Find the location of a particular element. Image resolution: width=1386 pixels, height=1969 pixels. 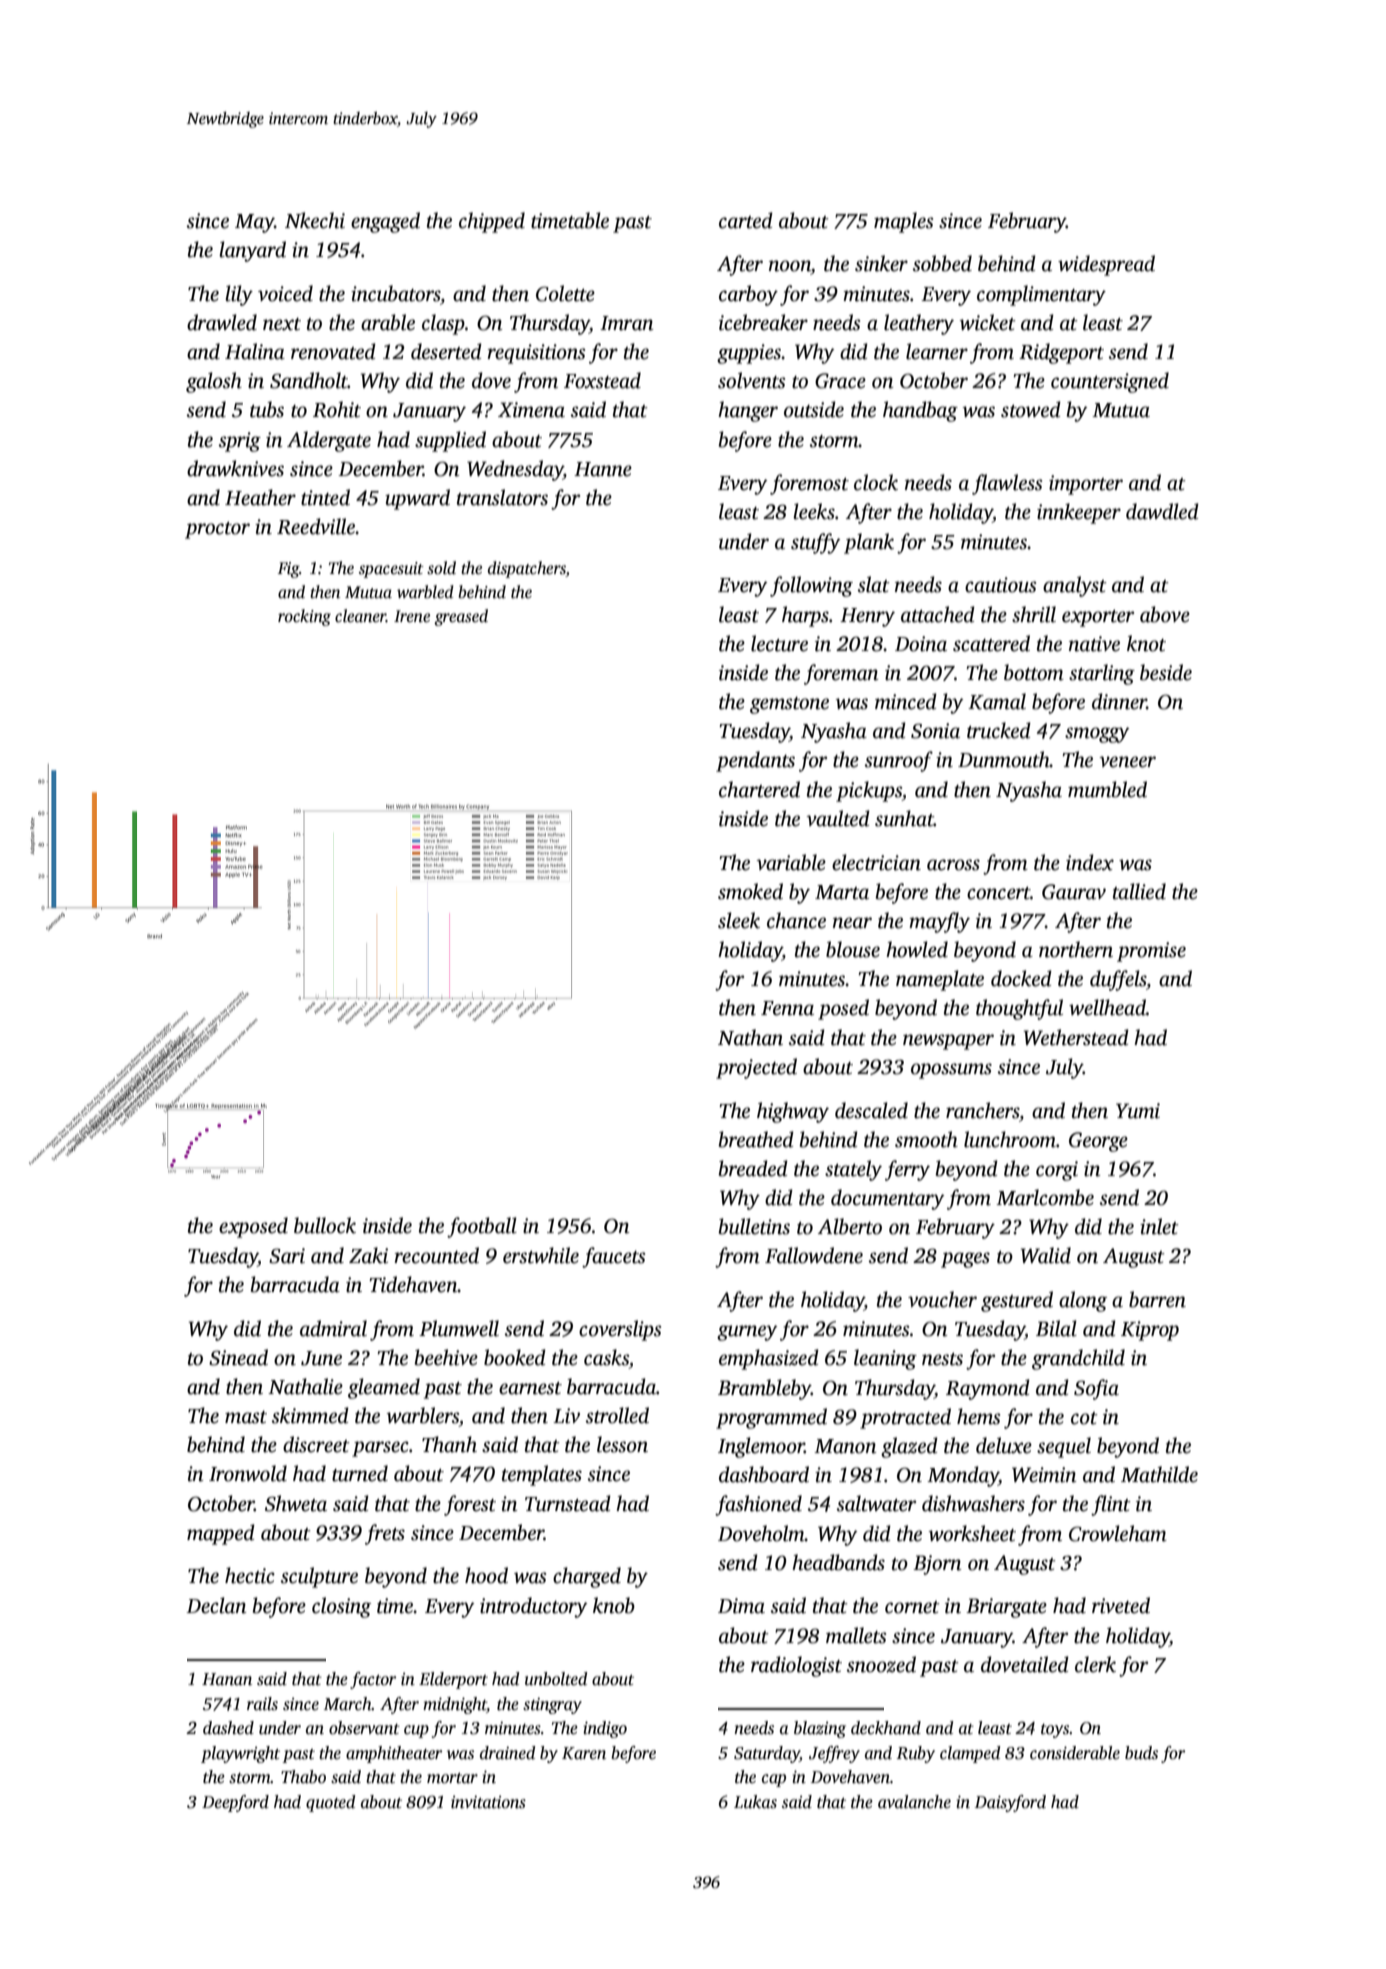

Crowleham is located at coordinates (1118, 1533).
